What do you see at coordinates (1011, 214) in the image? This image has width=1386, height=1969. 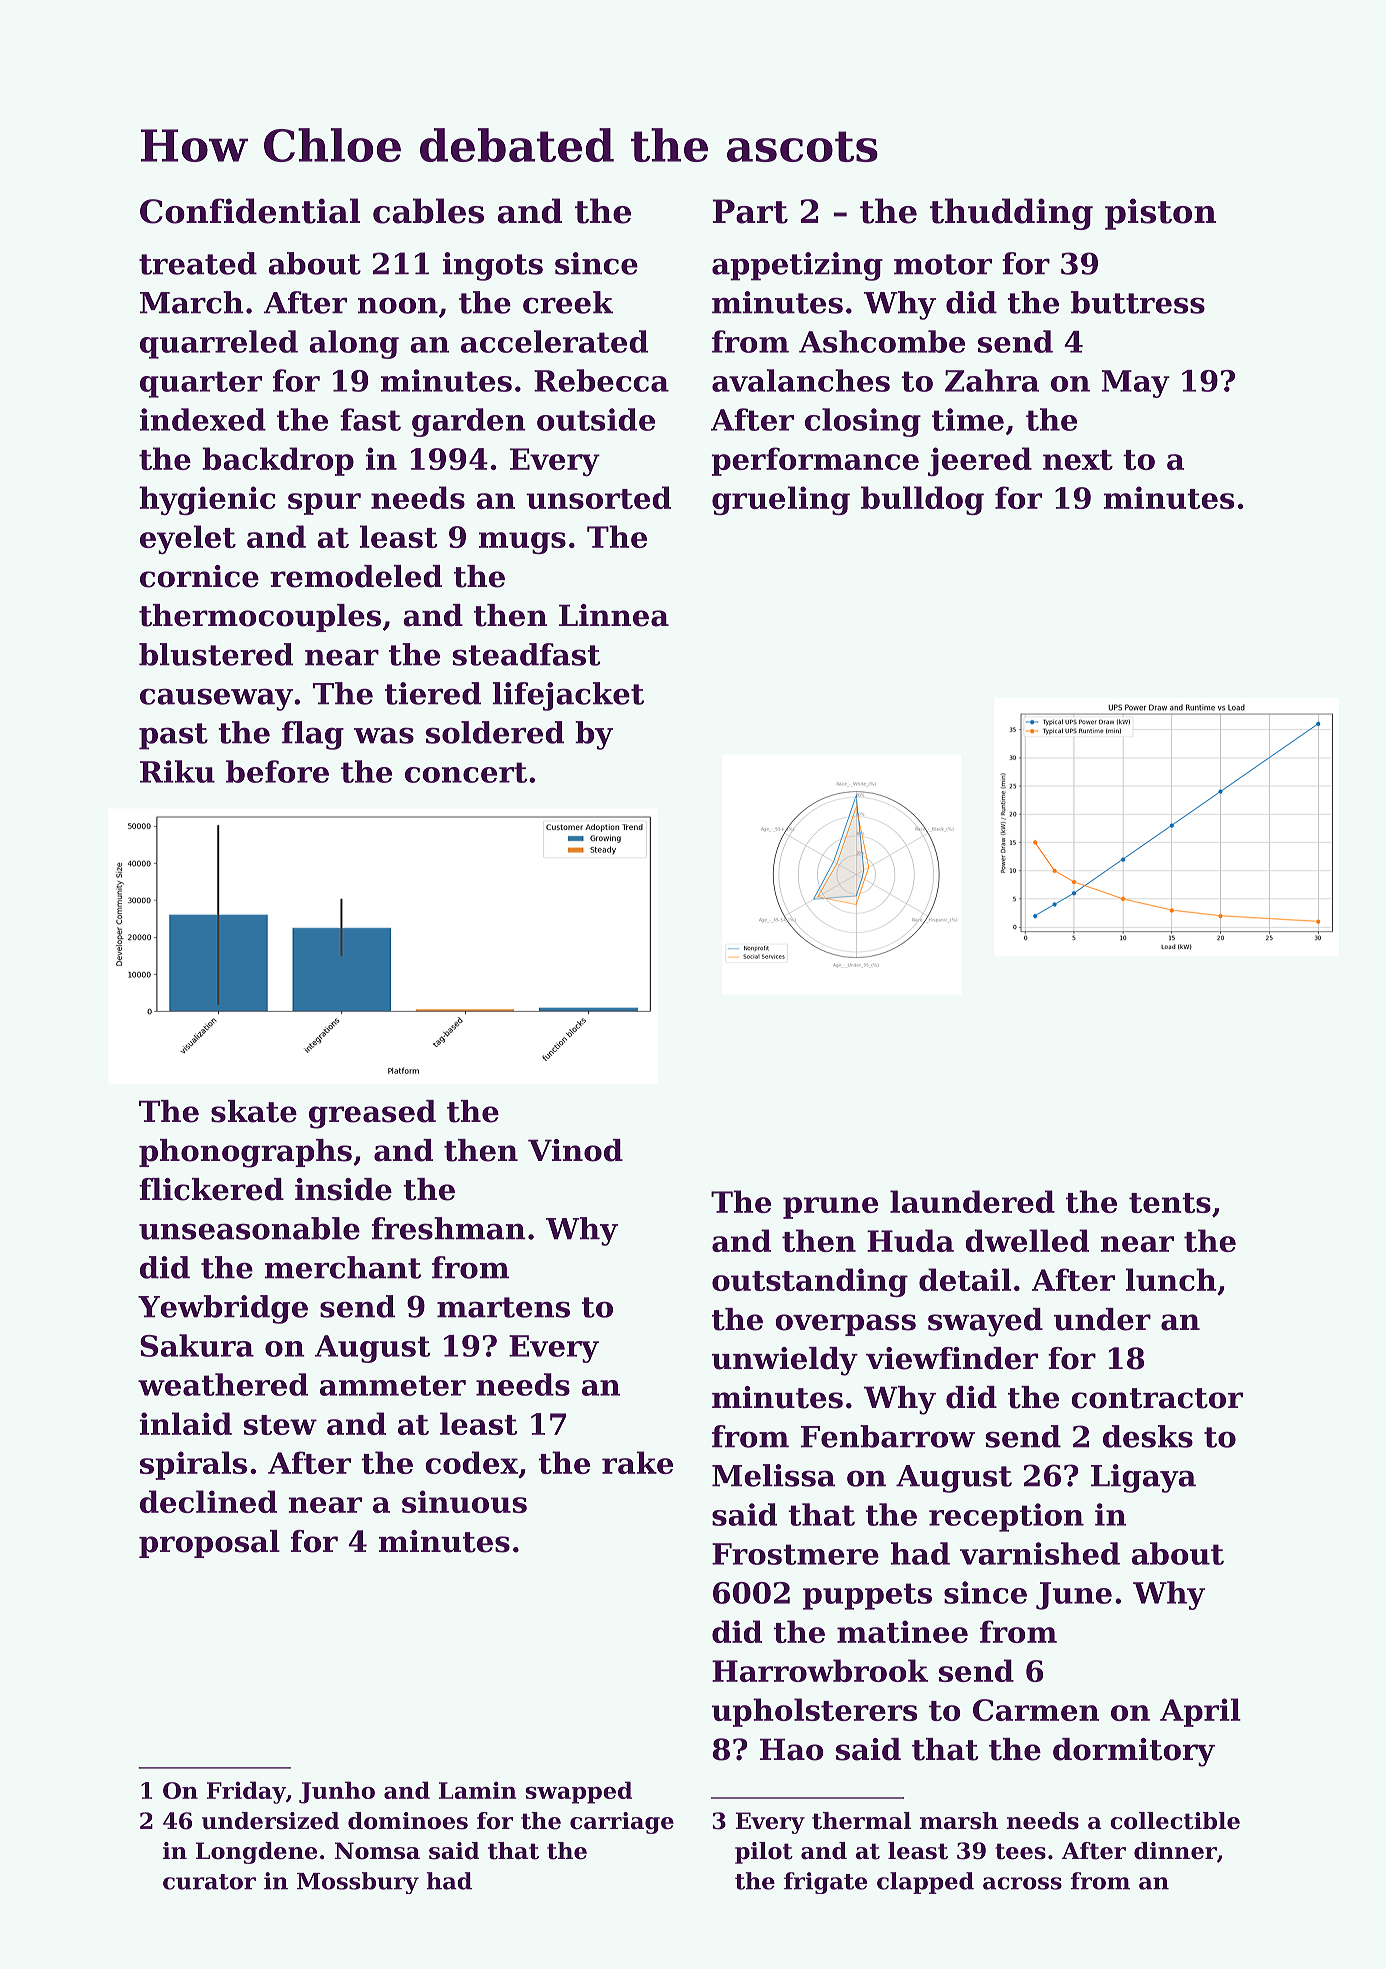 I see `thudding` at bounding box center [1011, 214].
